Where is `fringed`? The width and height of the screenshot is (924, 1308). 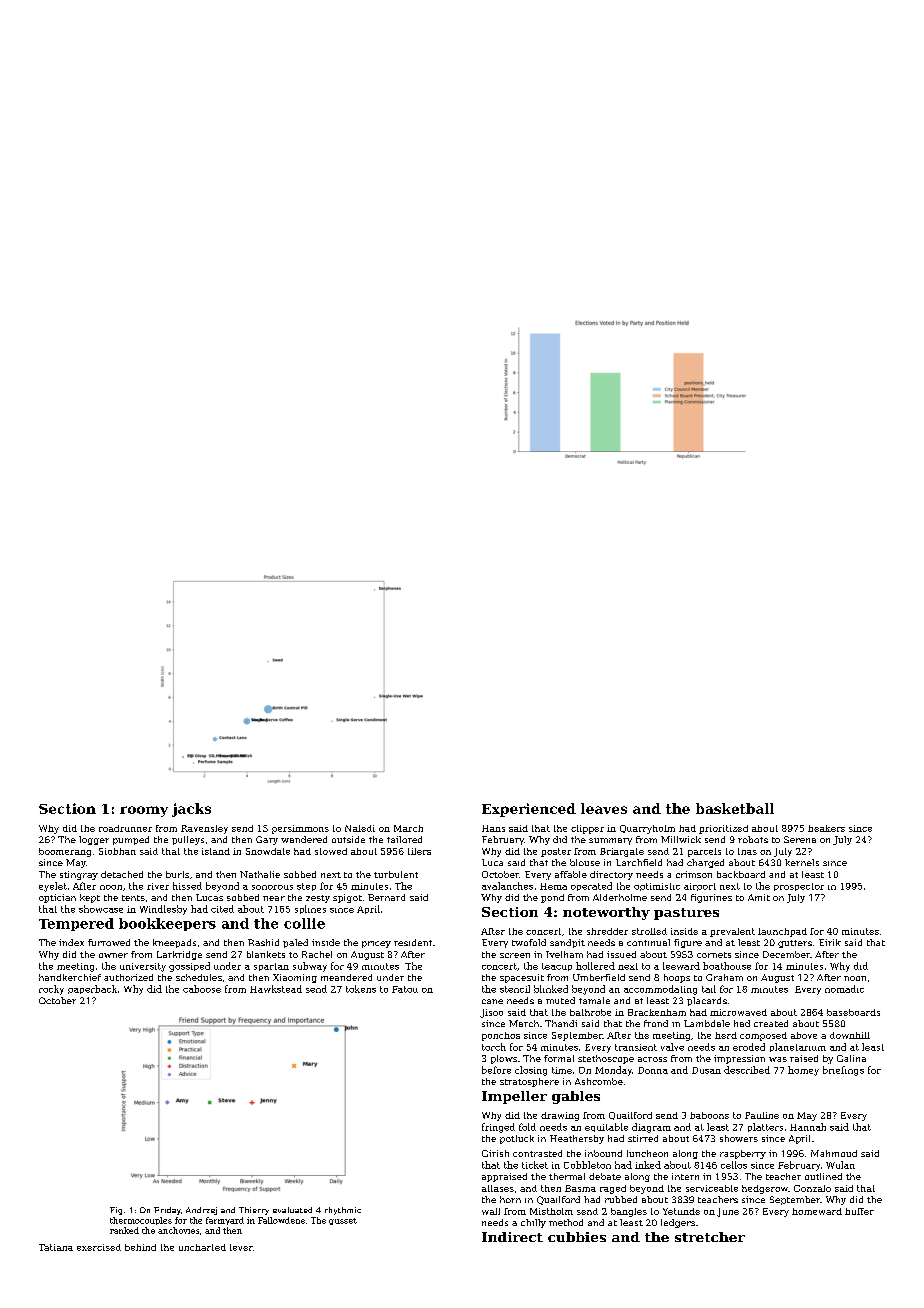 fringed is located at coordinates (498, 1128).
